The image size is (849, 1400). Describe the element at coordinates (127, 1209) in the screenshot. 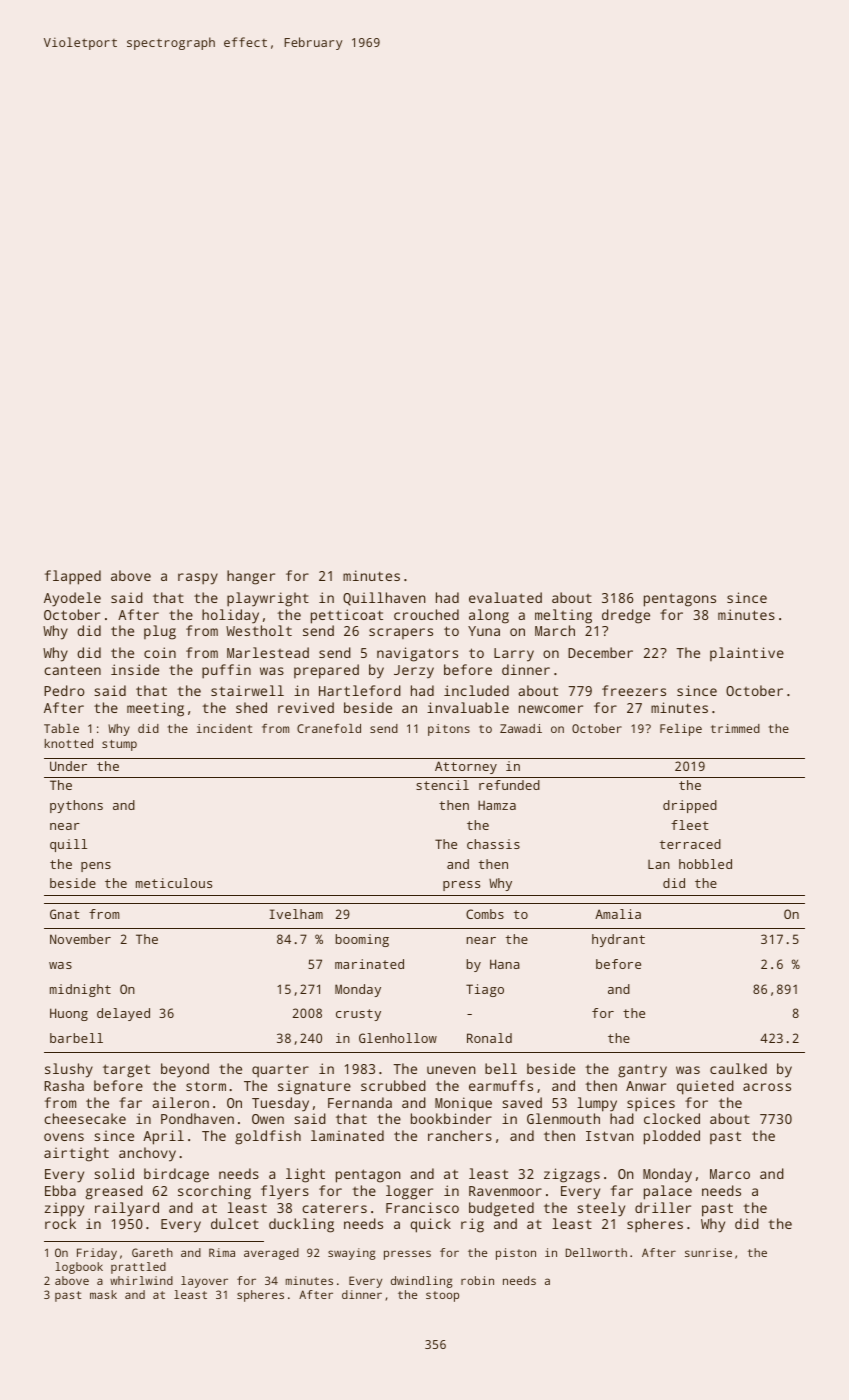

I see `railyard` at that location.
